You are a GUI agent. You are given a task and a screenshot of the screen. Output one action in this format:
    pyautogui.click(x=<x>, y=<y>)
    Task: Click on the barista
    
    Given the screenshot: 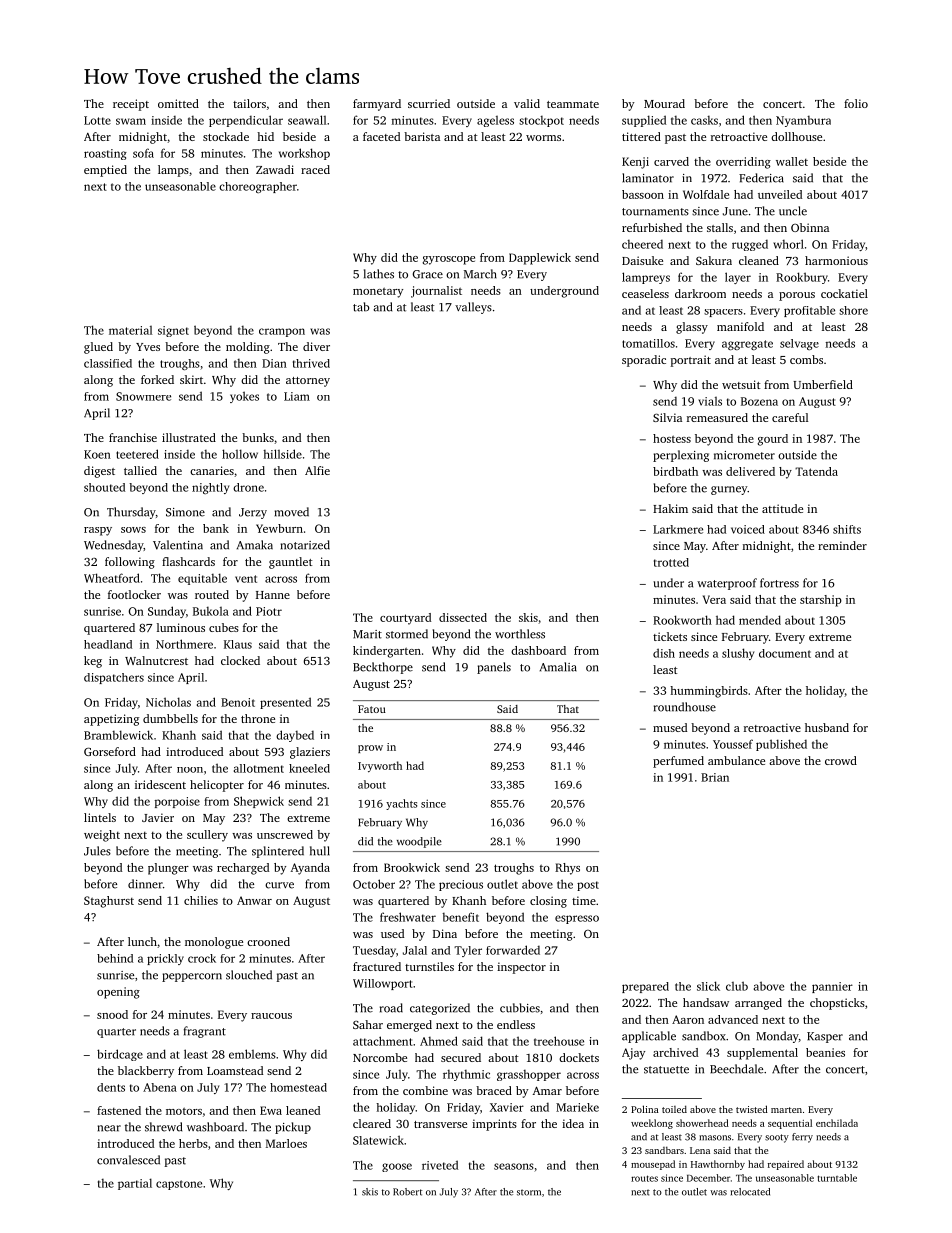 What is the action you would take?
    pyautogui.click(x=422, y=136)
